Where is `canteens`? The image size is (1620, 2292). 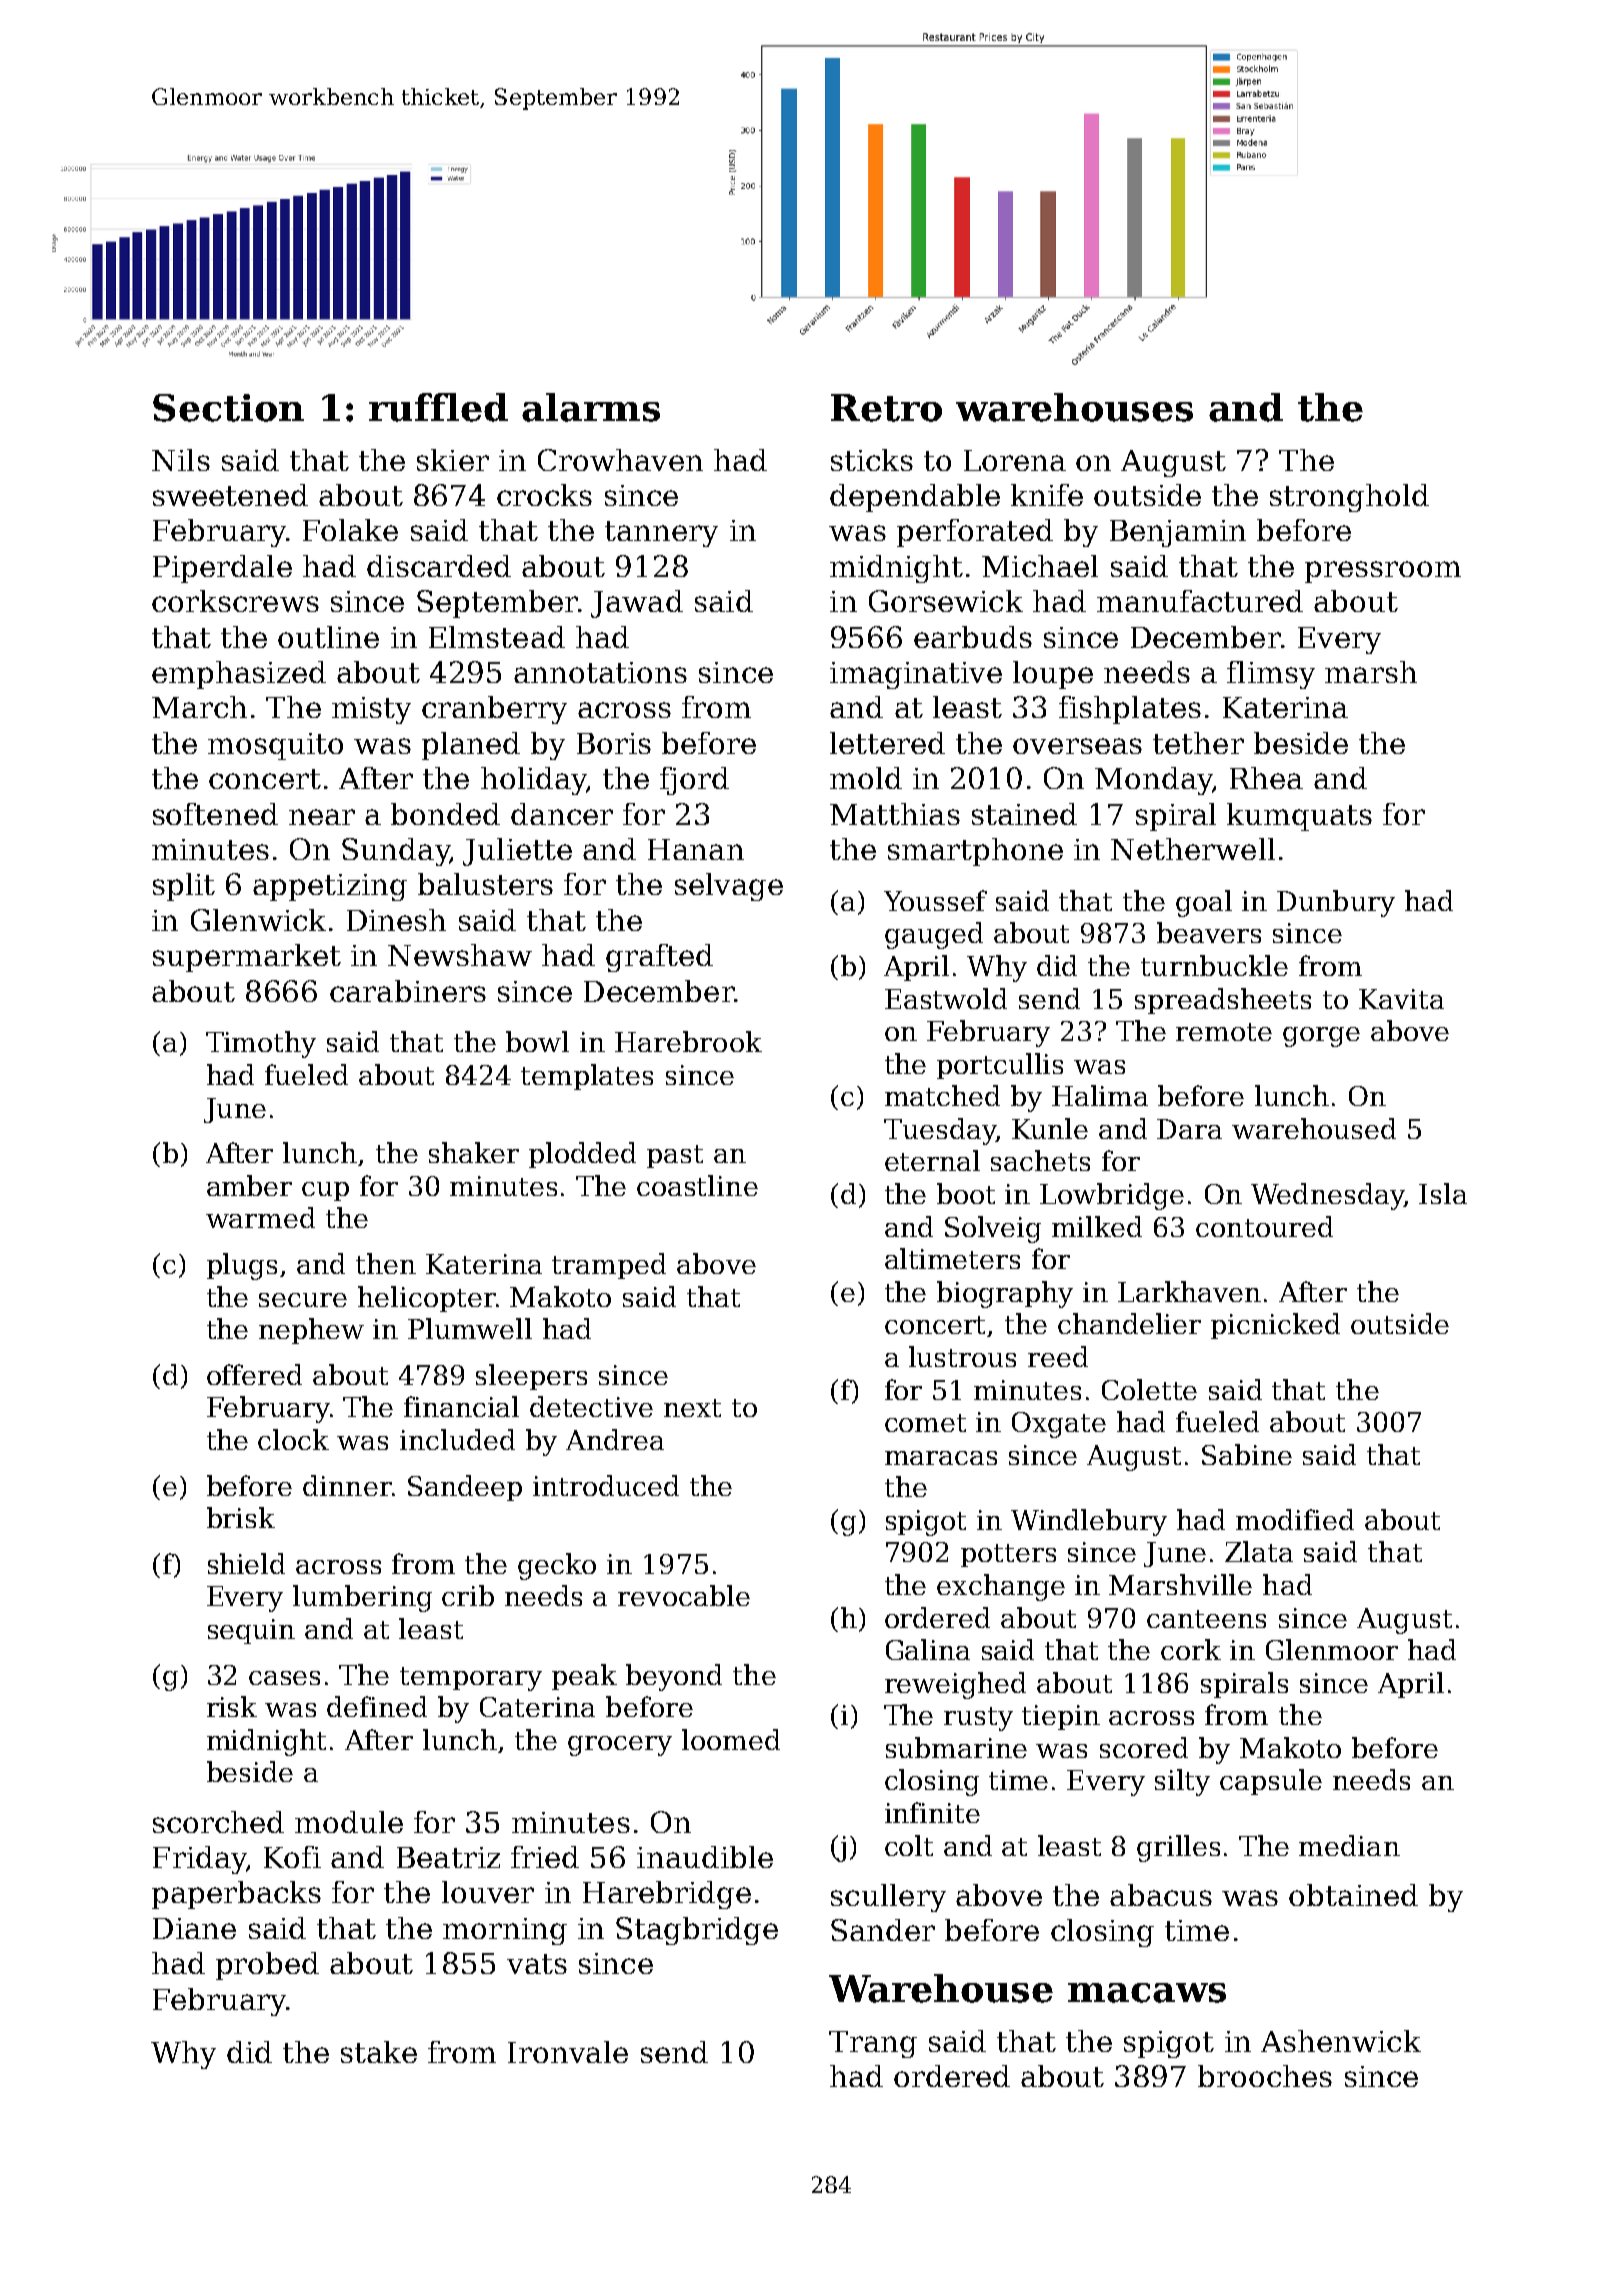
canteens is located at coordinates (1206, 1619).
